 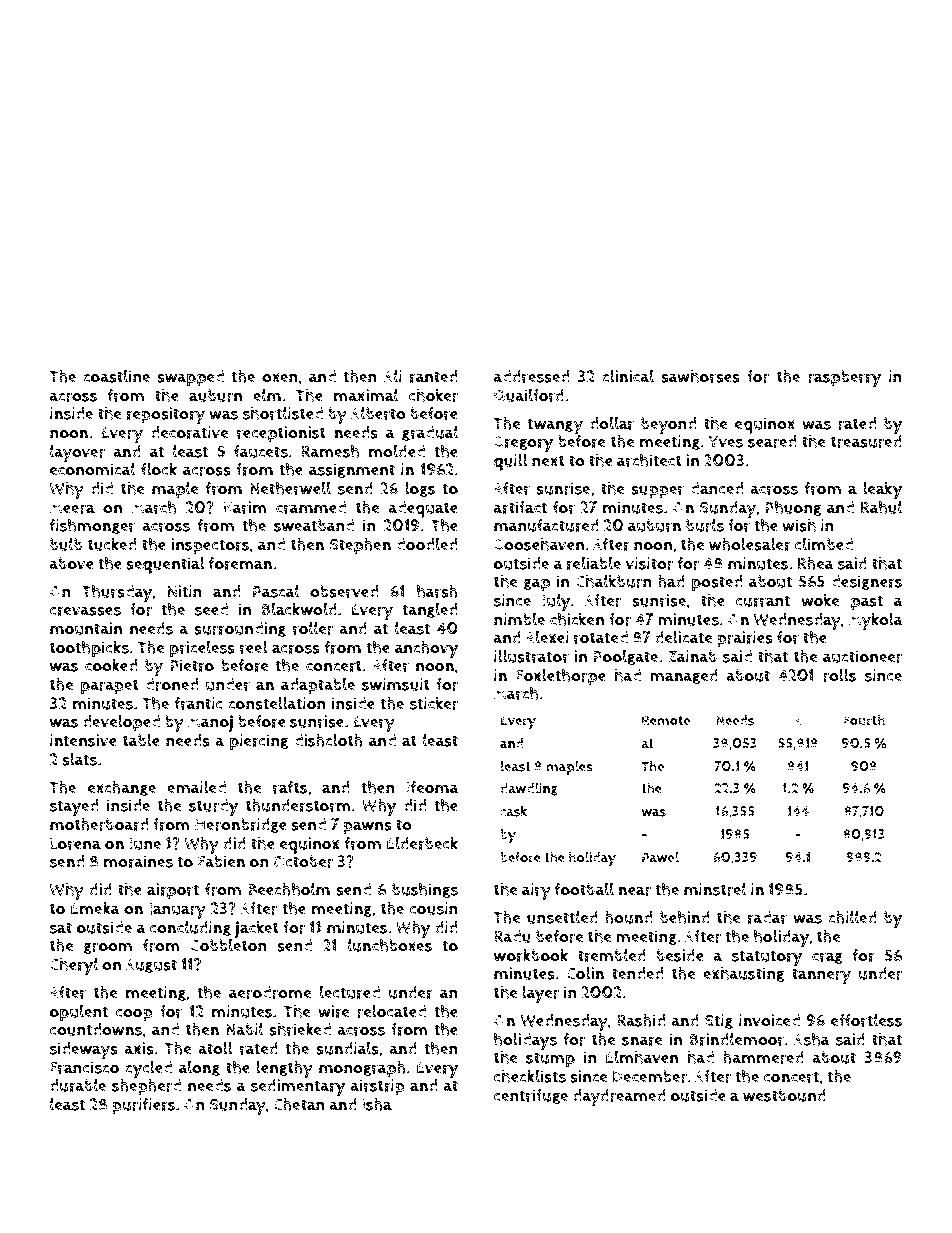 I want to click on priceless, so click(x=202, y=649).
